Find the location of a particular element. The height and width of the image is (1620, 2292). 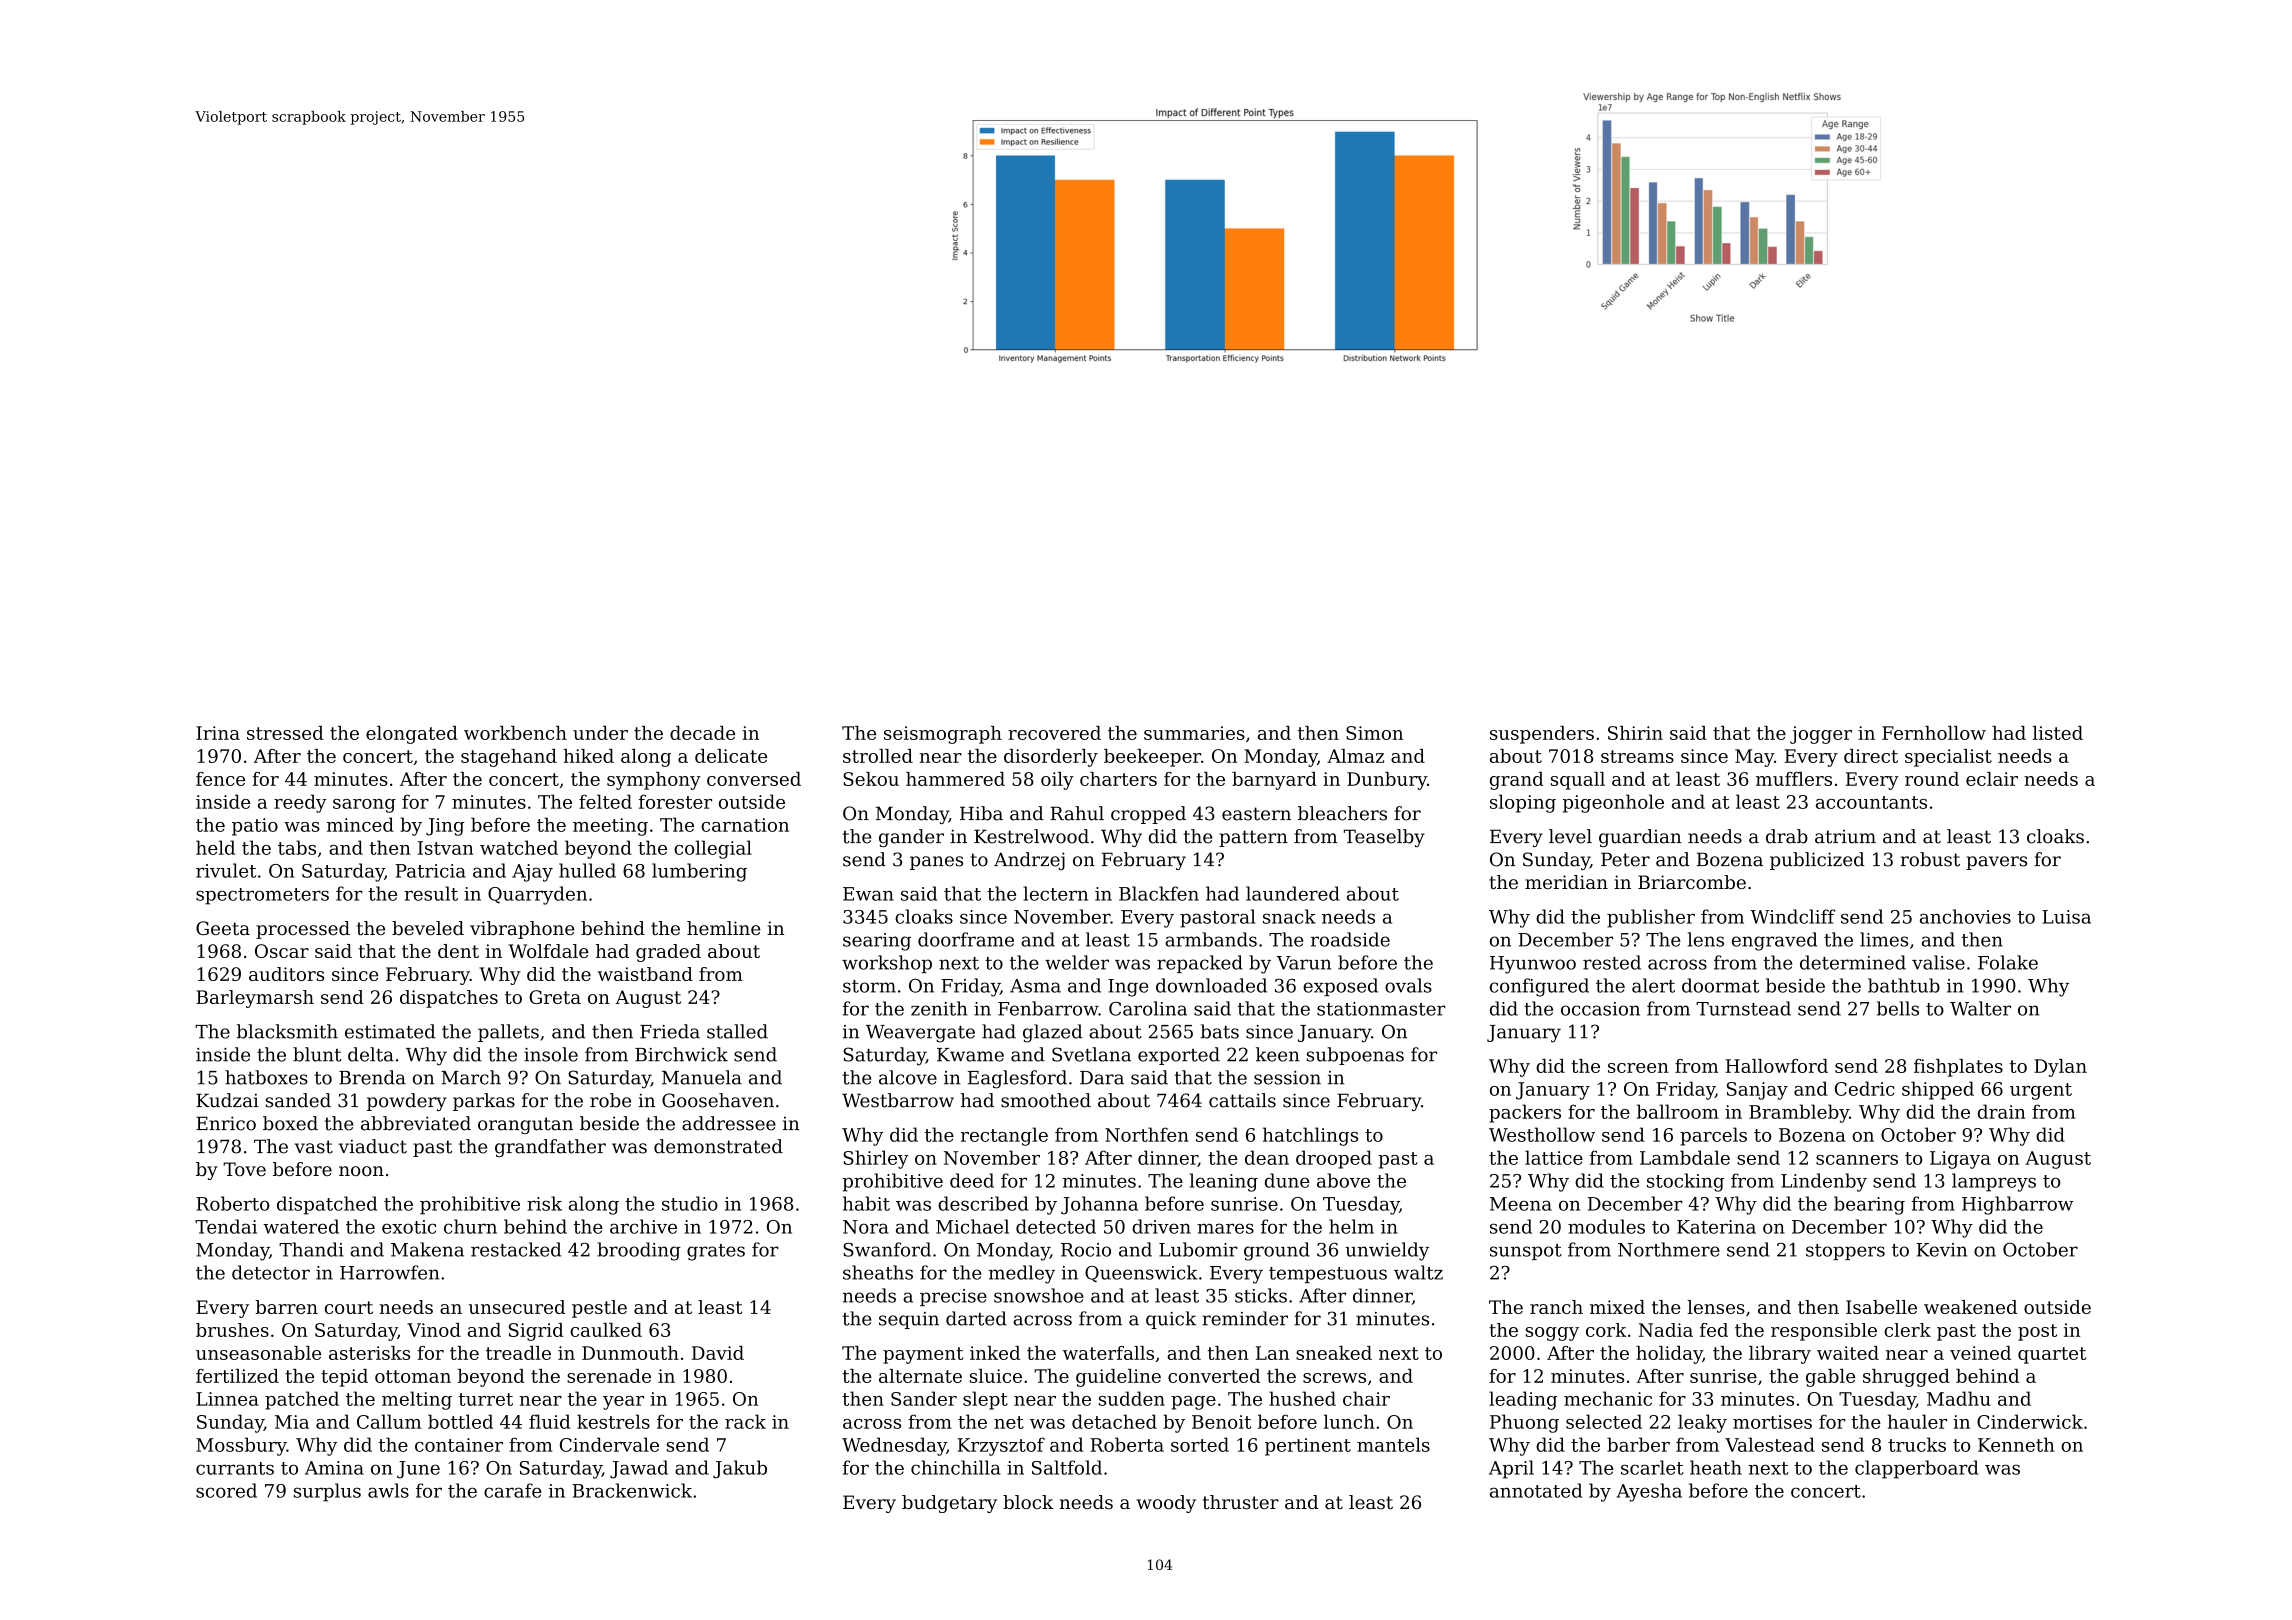

hatchlings is located at coordinates (1310, 1136).
